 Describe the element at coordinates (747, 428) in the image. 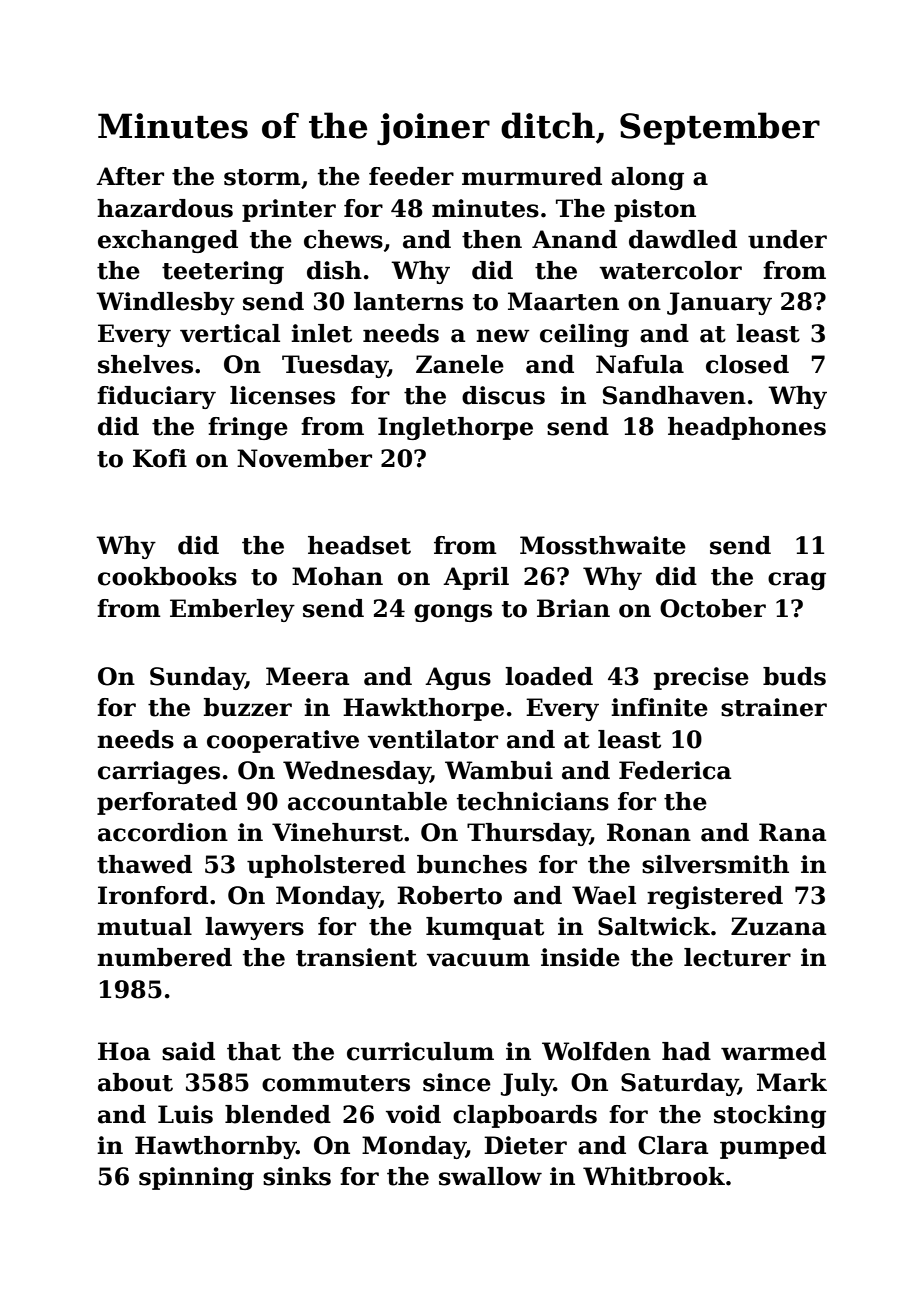

I see `headphones` at that location.
